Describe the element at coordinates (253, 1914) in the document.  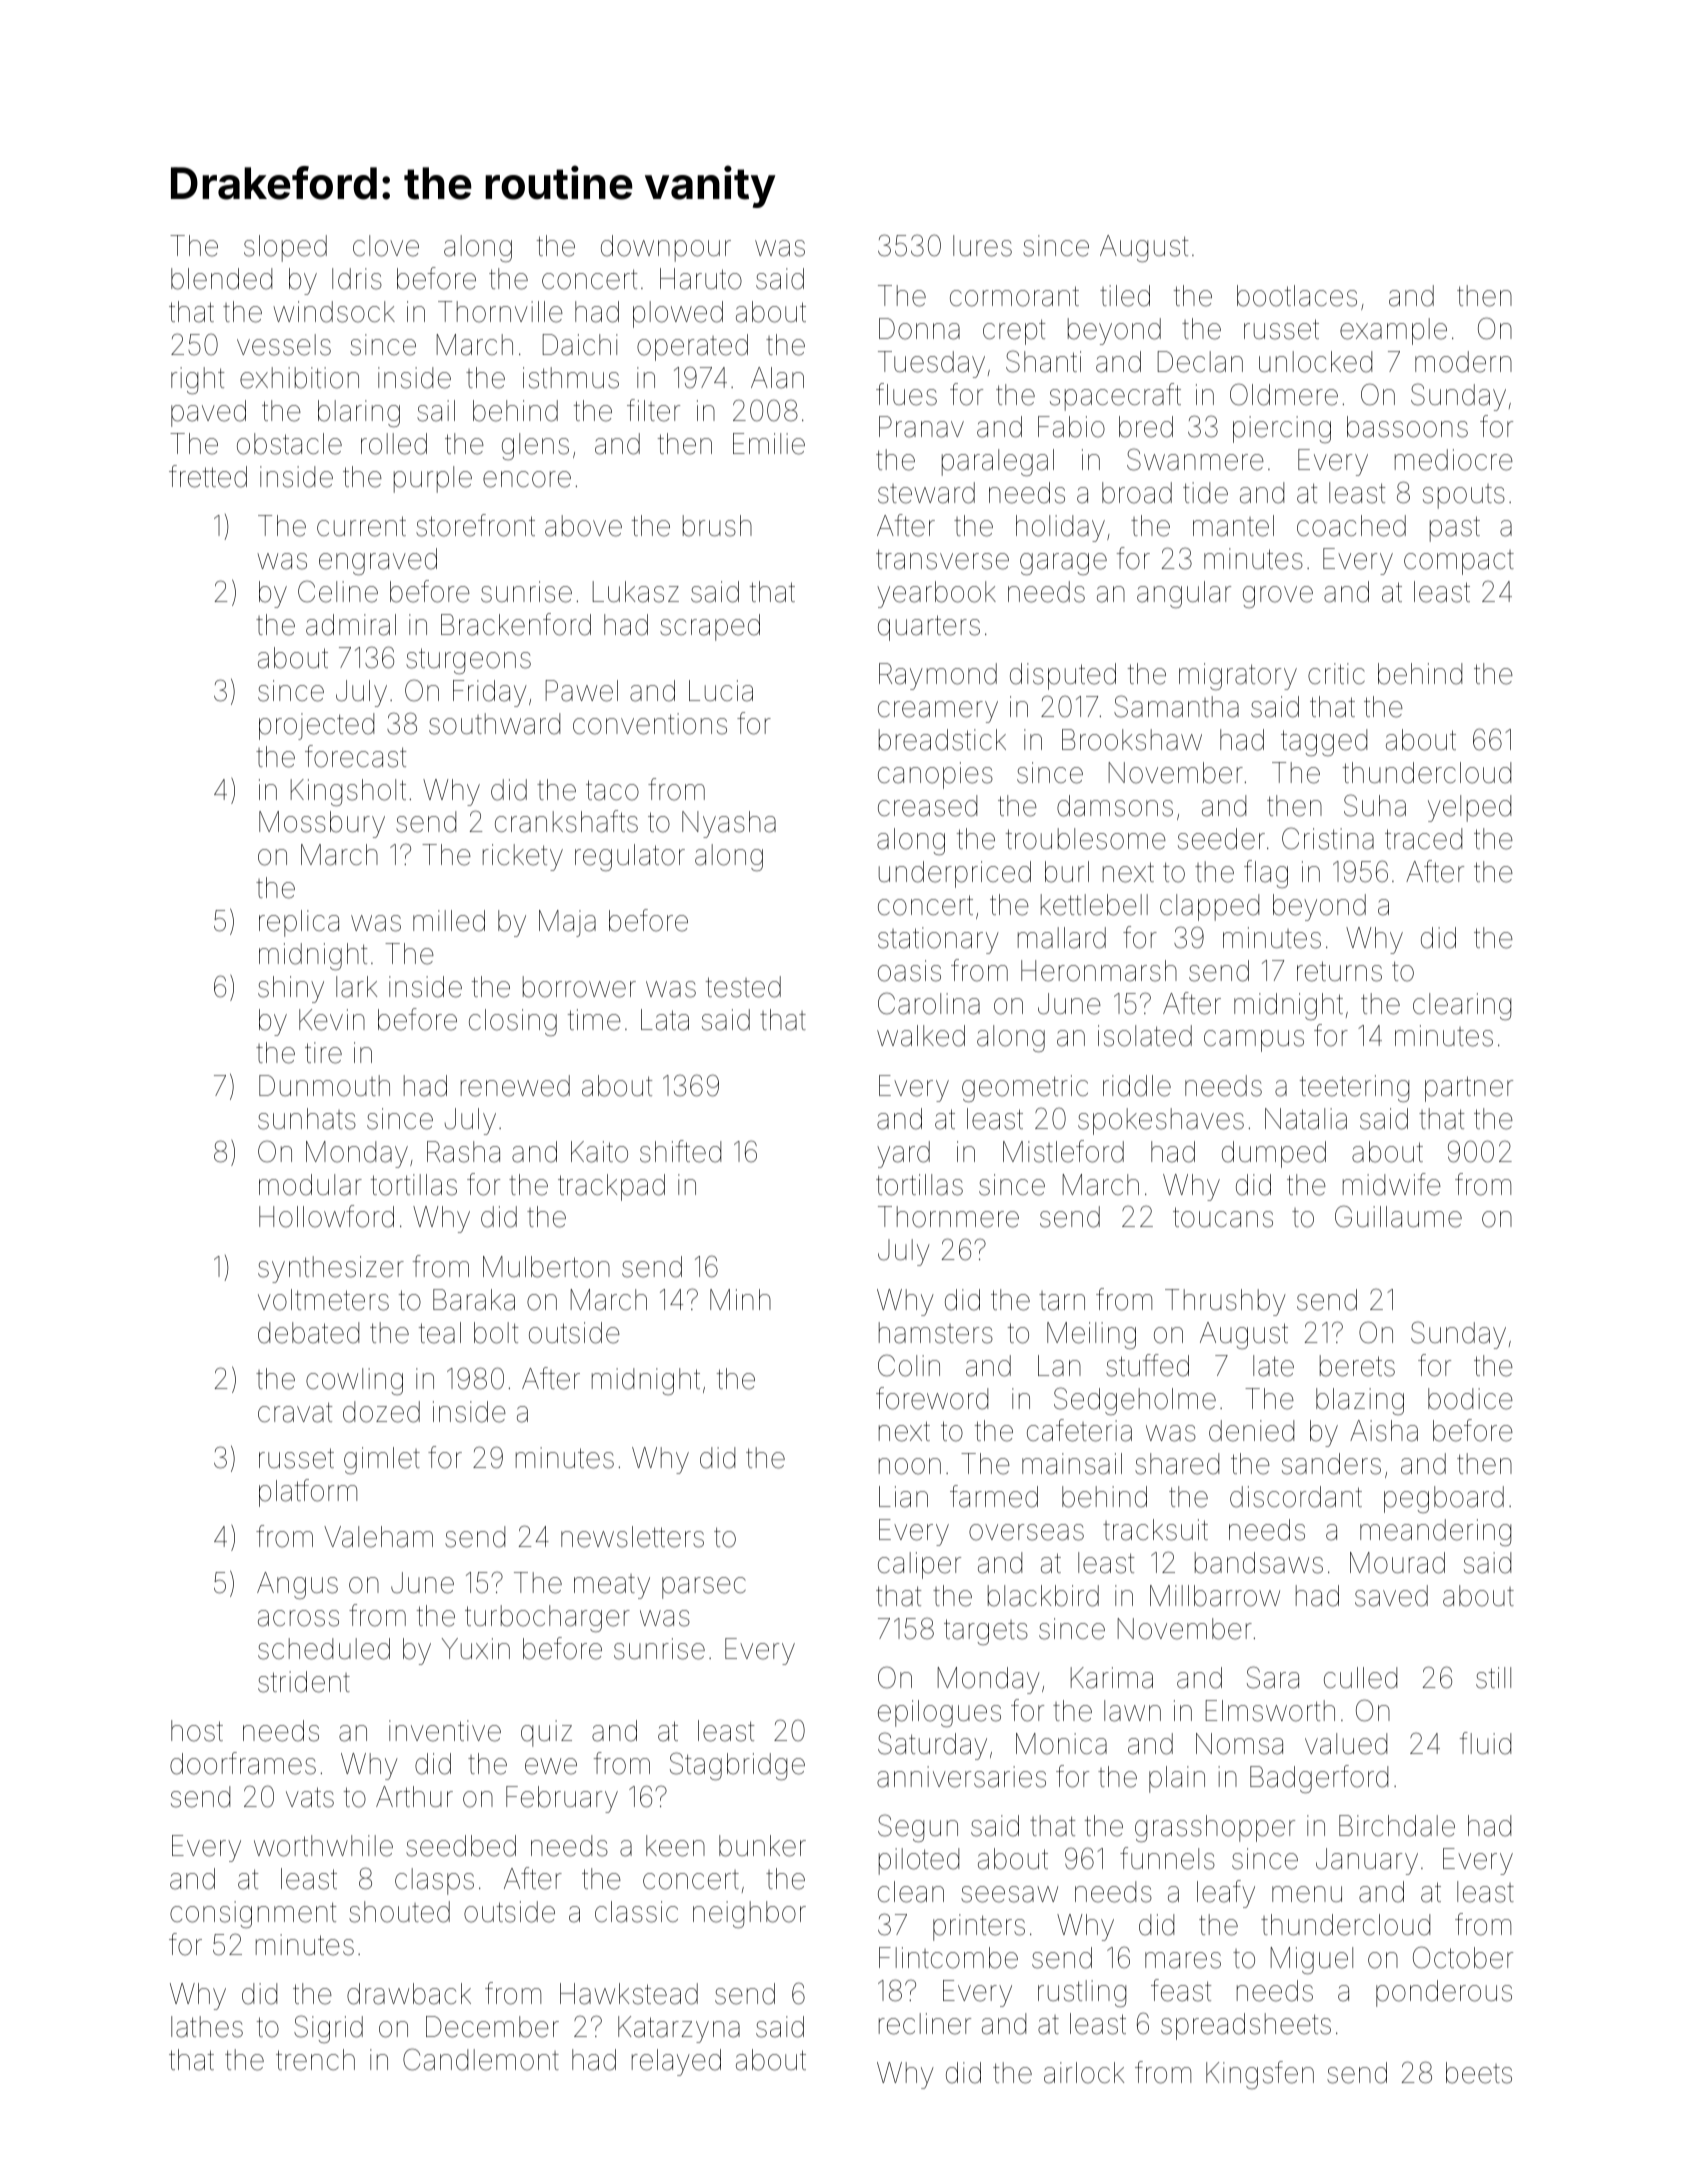
I see `consignment` at that location.
